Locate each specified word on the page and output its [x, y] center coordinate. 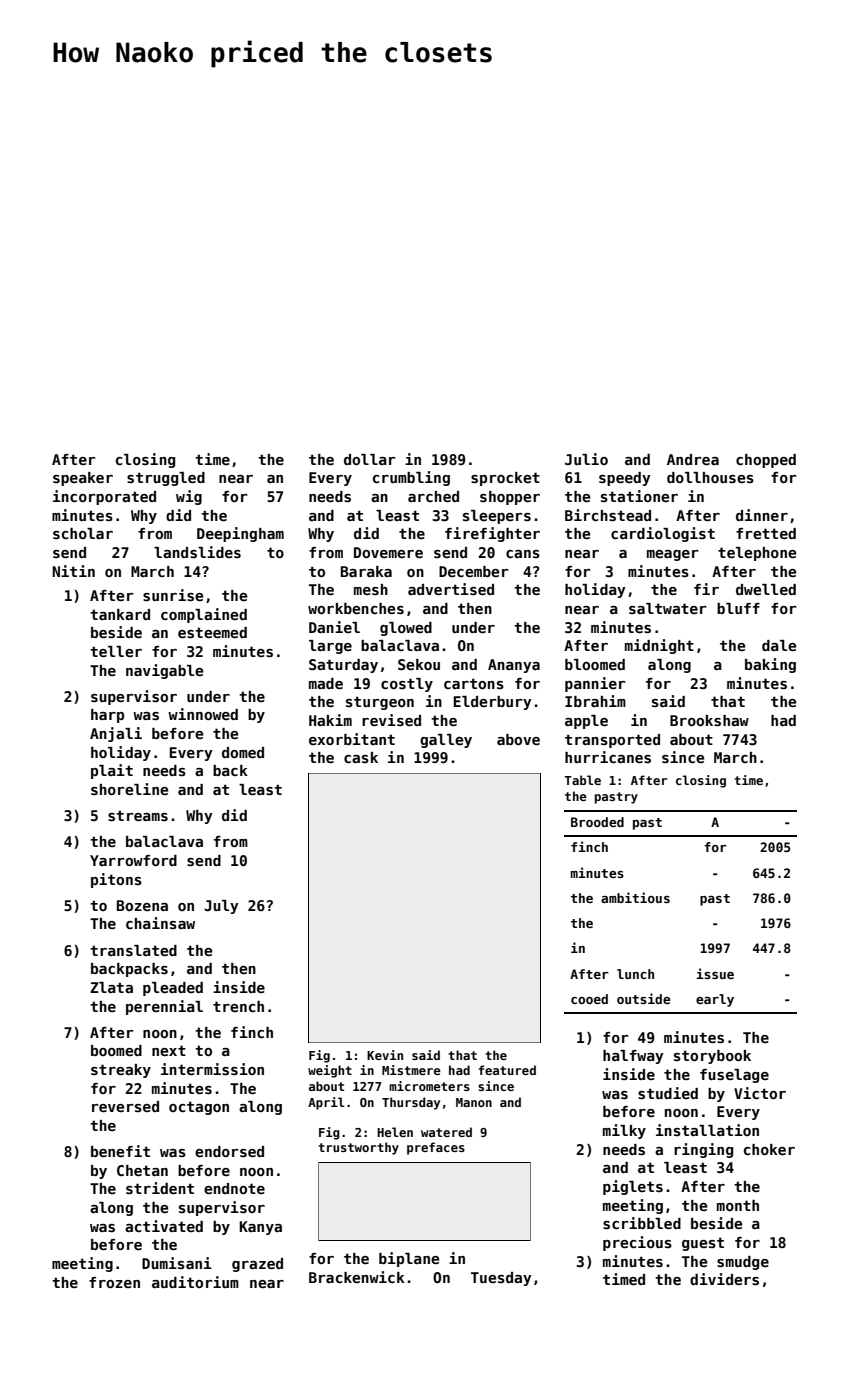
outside [644, 998]
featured [507, 1070]
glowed [406, 629]
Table [583, 780]
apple [586, 722]
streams [138, 815]
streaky [121, 1071]
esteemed [212, 632]
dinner [762, 515]
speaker [83, 479]
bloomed [595, 664]
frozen [114, 1282]
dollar [370, 459]
